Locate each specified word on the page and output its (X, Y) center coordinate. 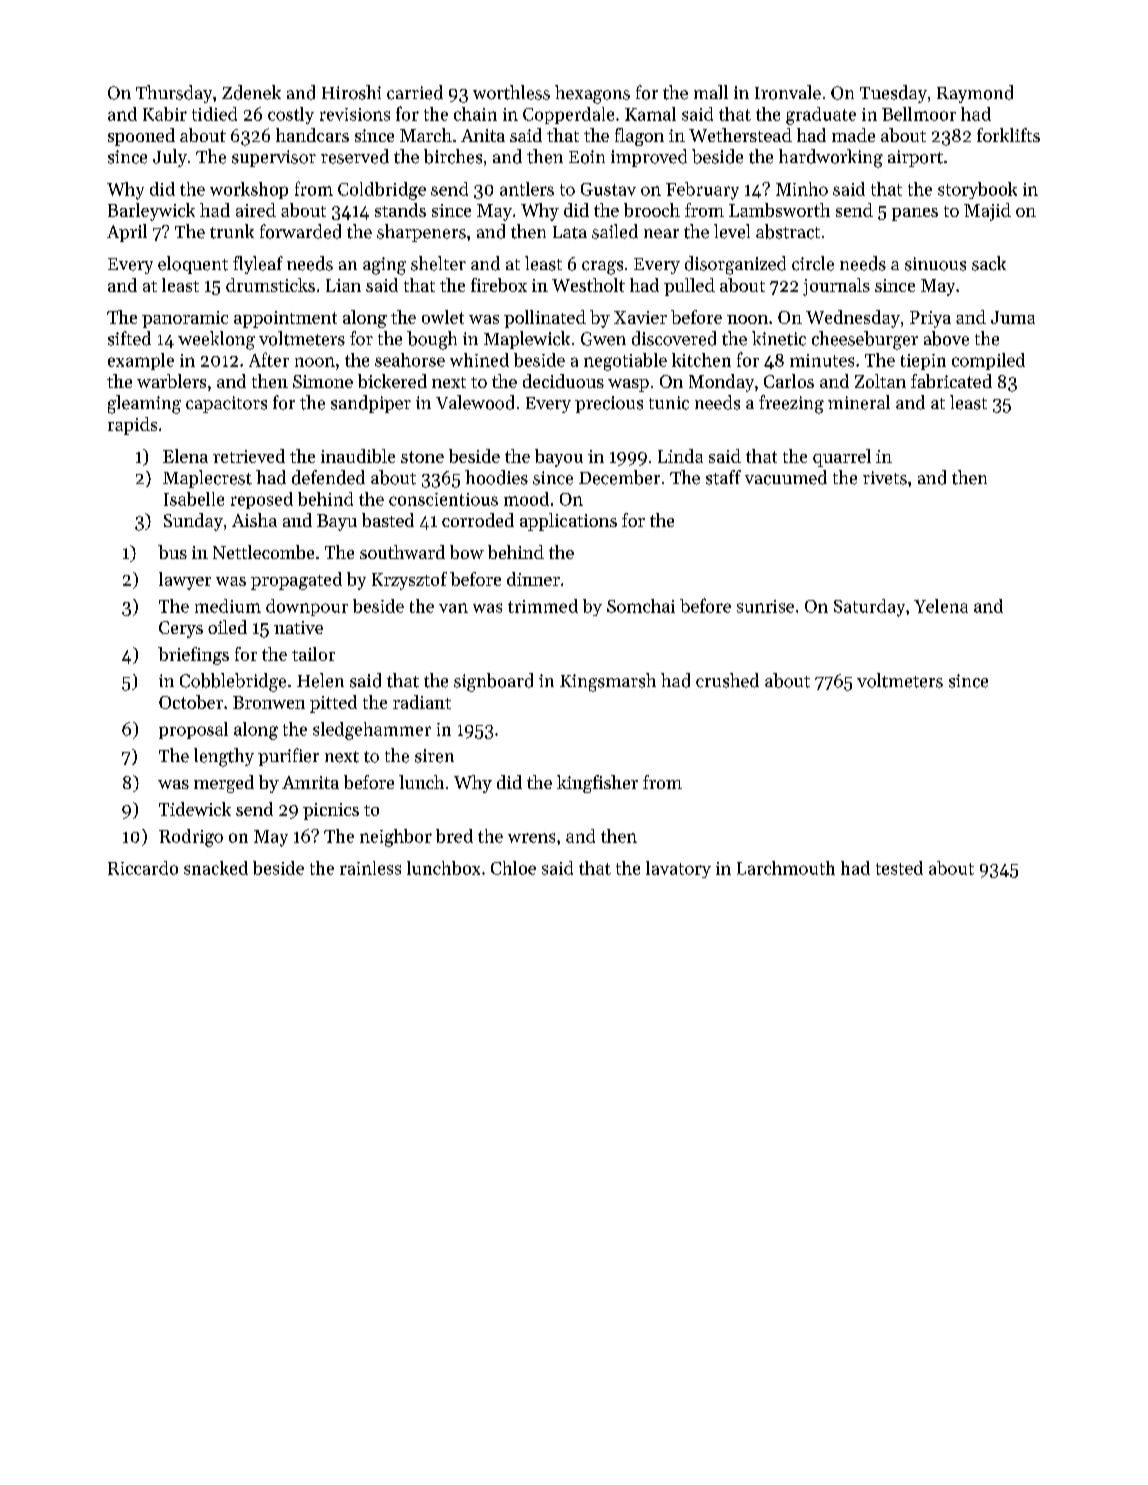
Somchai (641, 606)
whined (479, 360)
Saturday (869, 608)
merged (224, 784)
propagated (296, 581)
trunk (232, 231)
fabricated (951, 381)
